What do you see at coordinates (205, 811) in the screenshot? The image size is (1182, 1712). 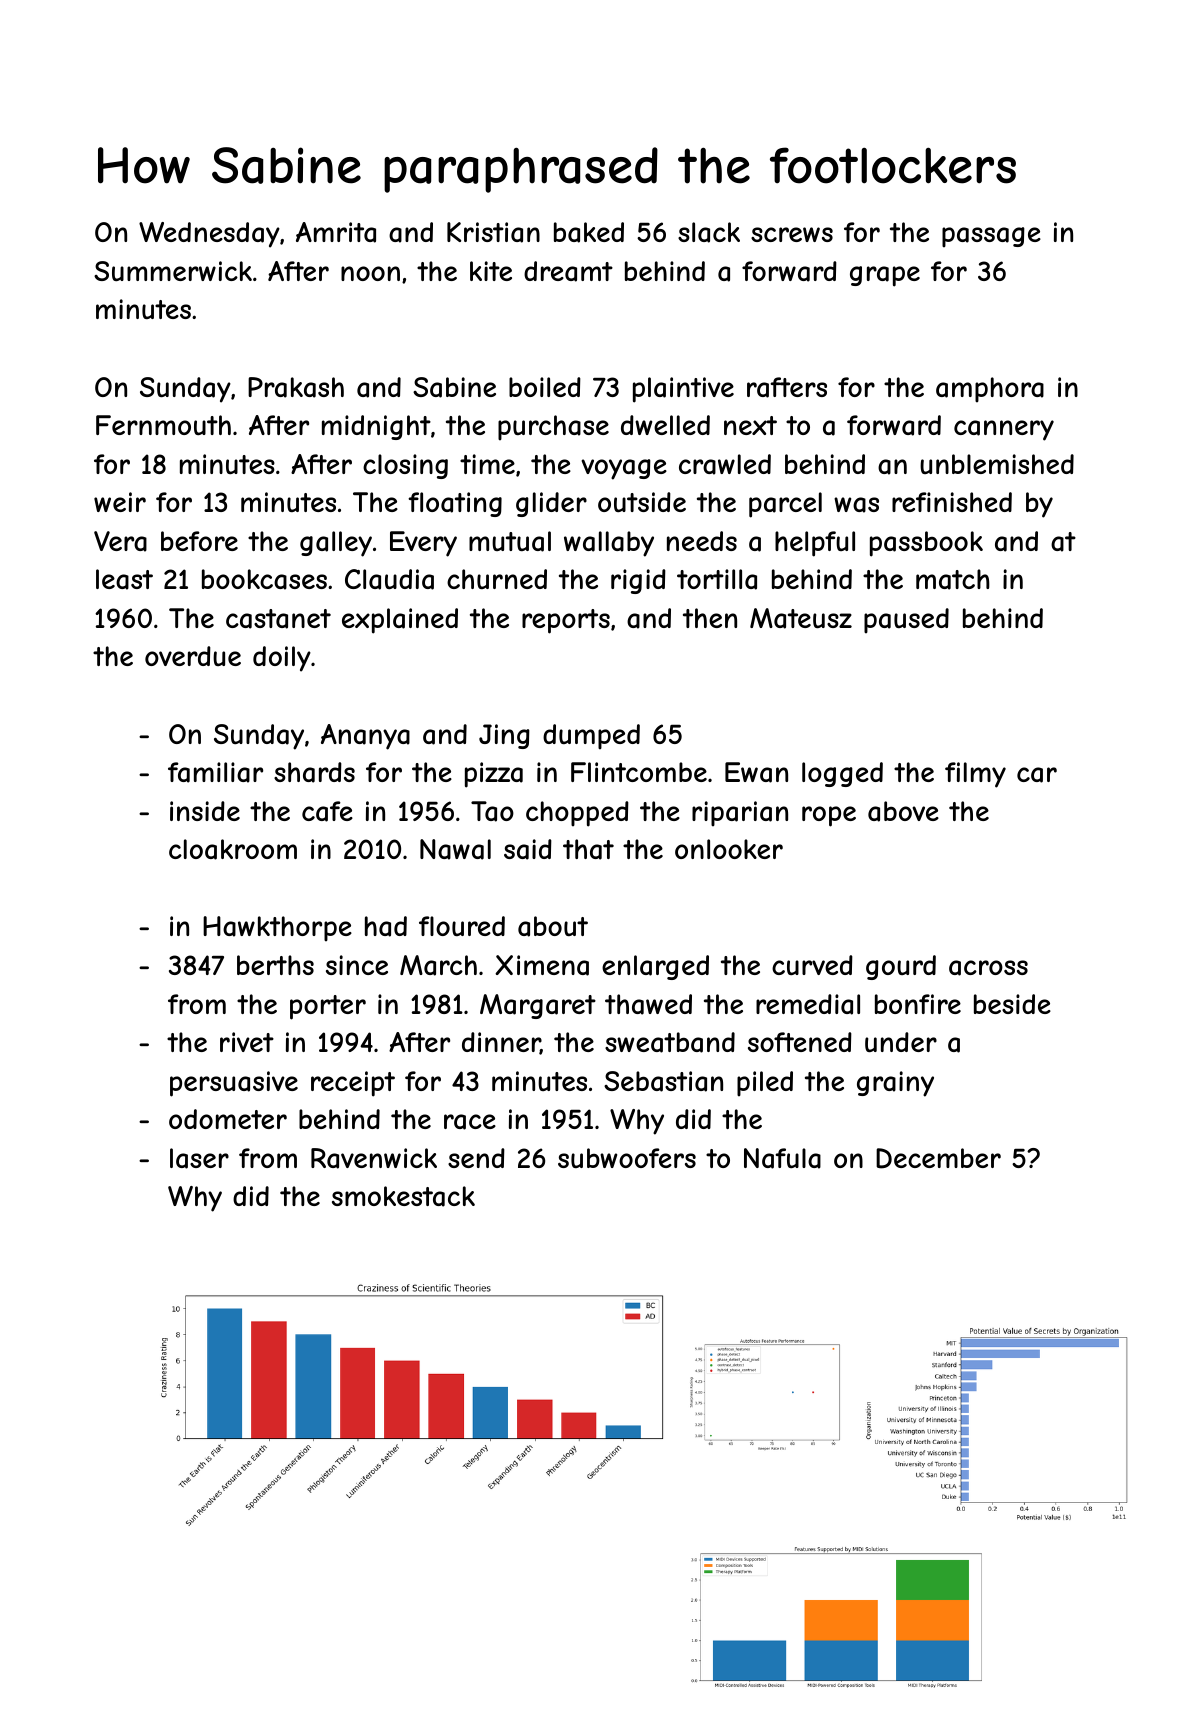 I see `inside` at bounding box center [205, 811].
